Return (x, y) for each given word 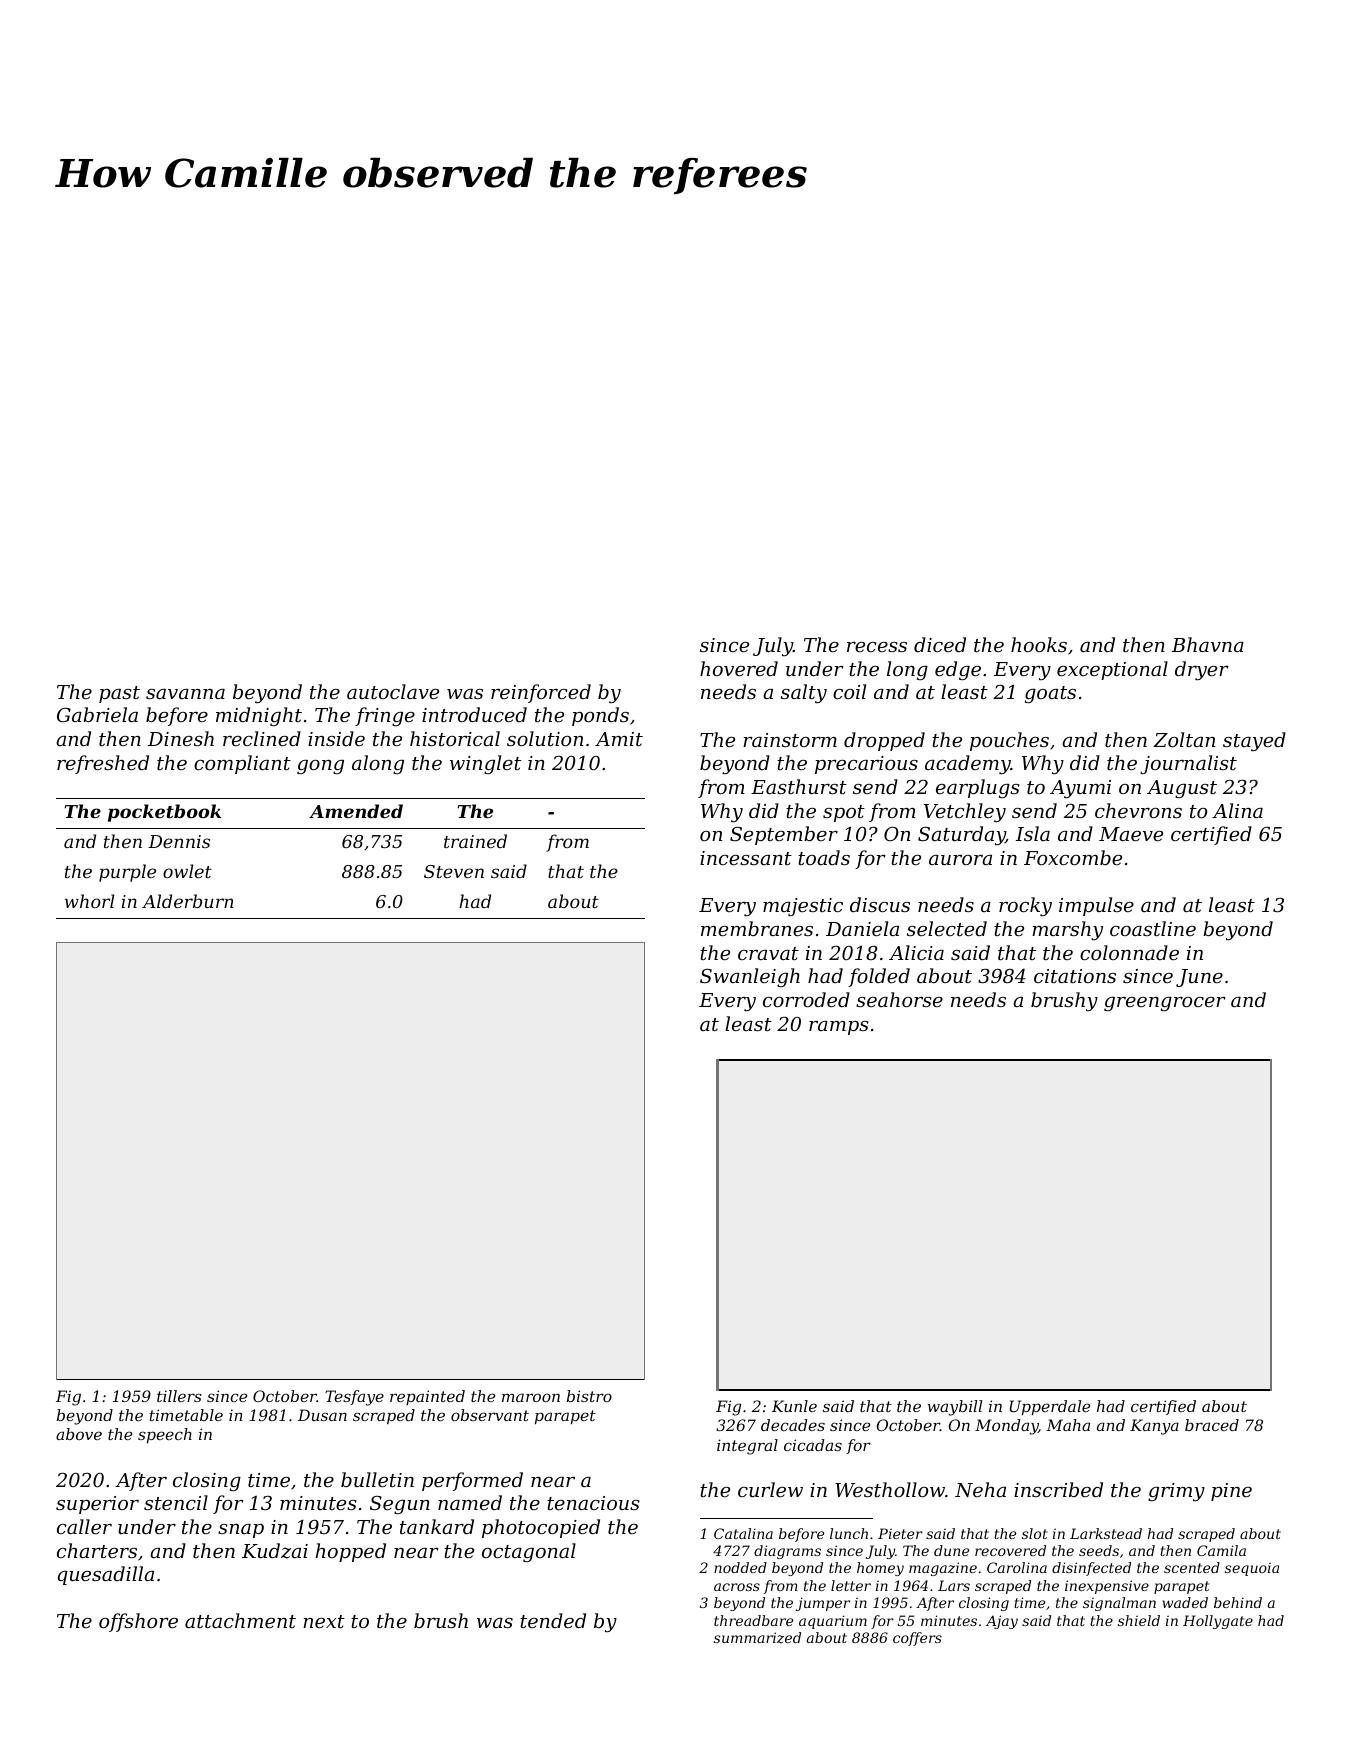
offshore (138, 1622)
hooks (1039, 644)
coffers (917, 1639)
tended (553, 1620)
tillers (179, 1396)
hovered (739, 668)
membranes (757, 928)
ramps (839, 1028)
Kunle (794, 1406)
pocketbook (164, 813)
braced (1212, 1425)
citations (1075, 976)
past (119, 694)
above (79, 1434)
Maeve (1131, 834)
